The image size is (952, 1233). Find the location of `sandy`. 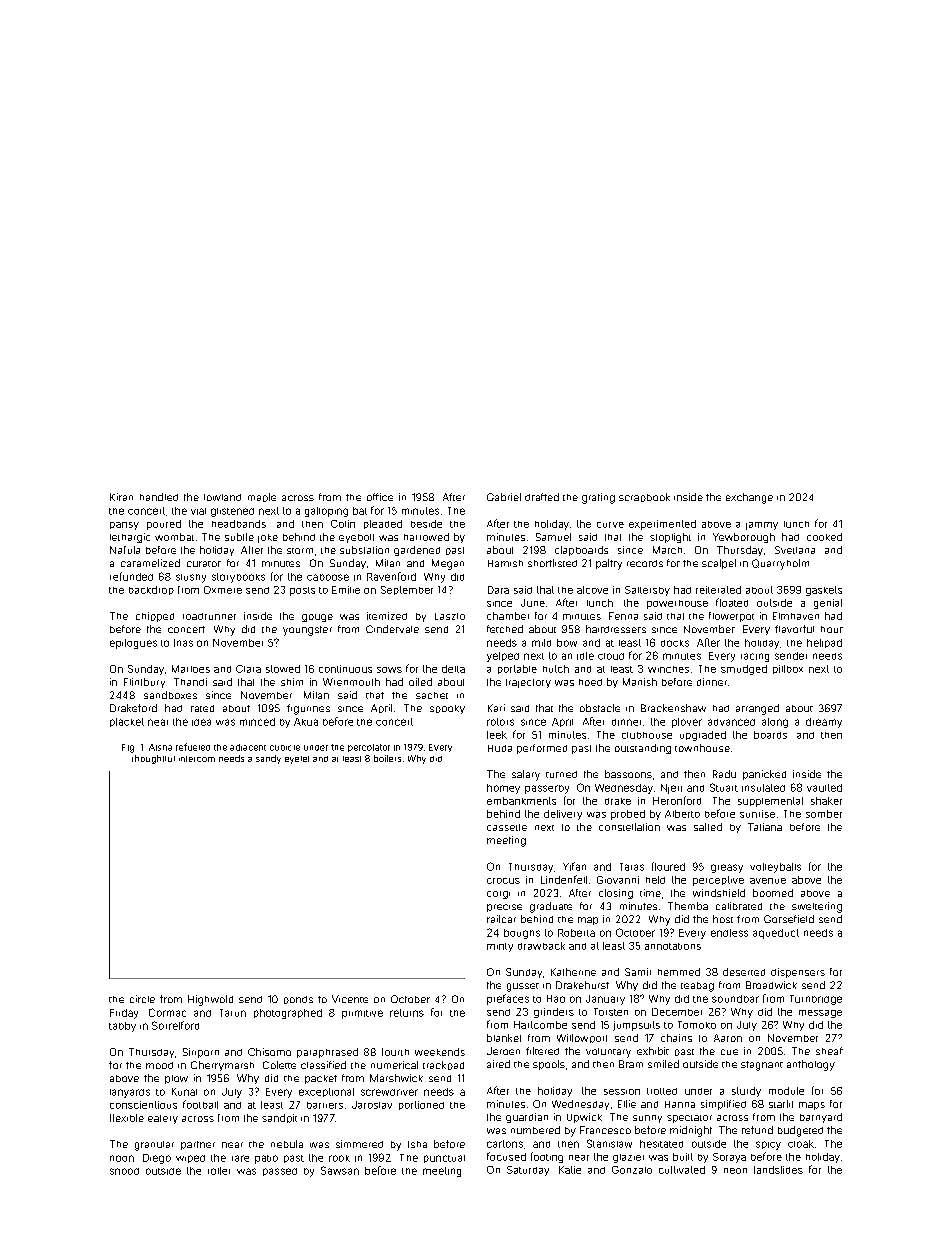

sandy is located at coordinates (268, 759).
